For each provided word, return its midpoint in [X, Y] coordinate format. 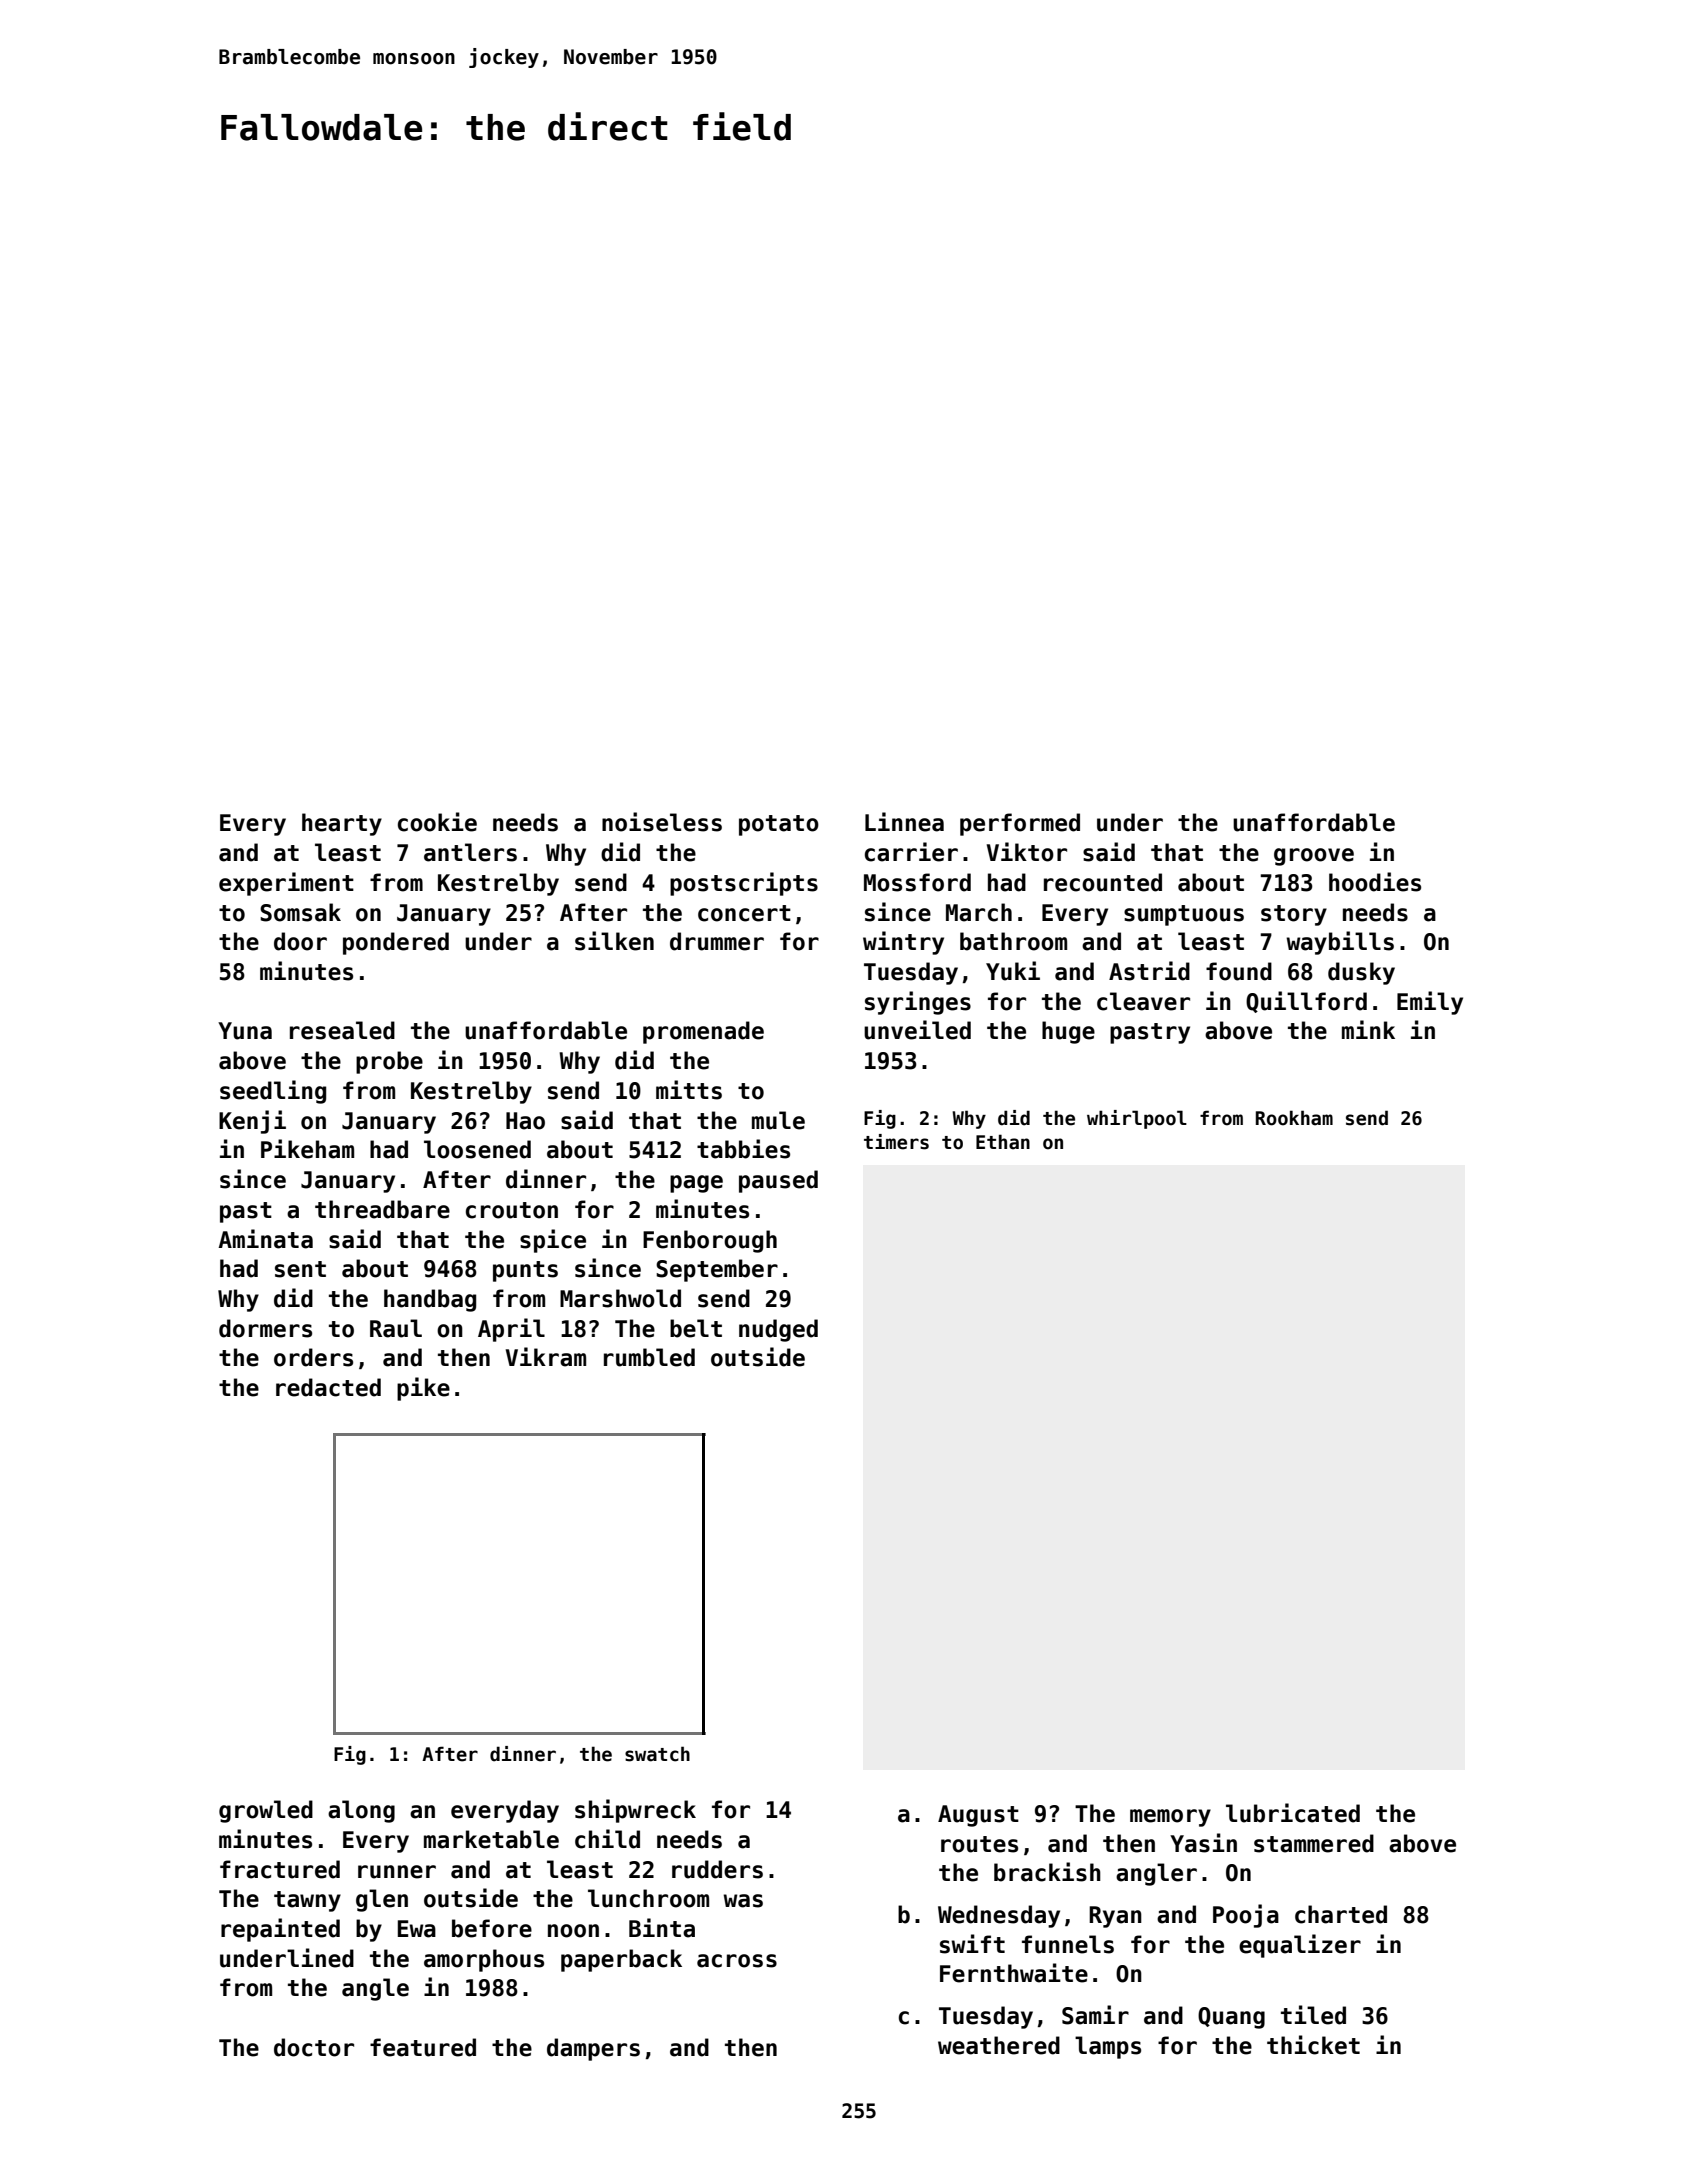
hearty [342, 824]
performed [1020, 824]
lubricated [1293, 1813]
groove [1314, 857]
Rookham [1294, 1118]
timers [896, 1142]
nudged [778, 1330]
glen [382, 1900]
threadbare [382, 1209]
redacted [328, 1387]
